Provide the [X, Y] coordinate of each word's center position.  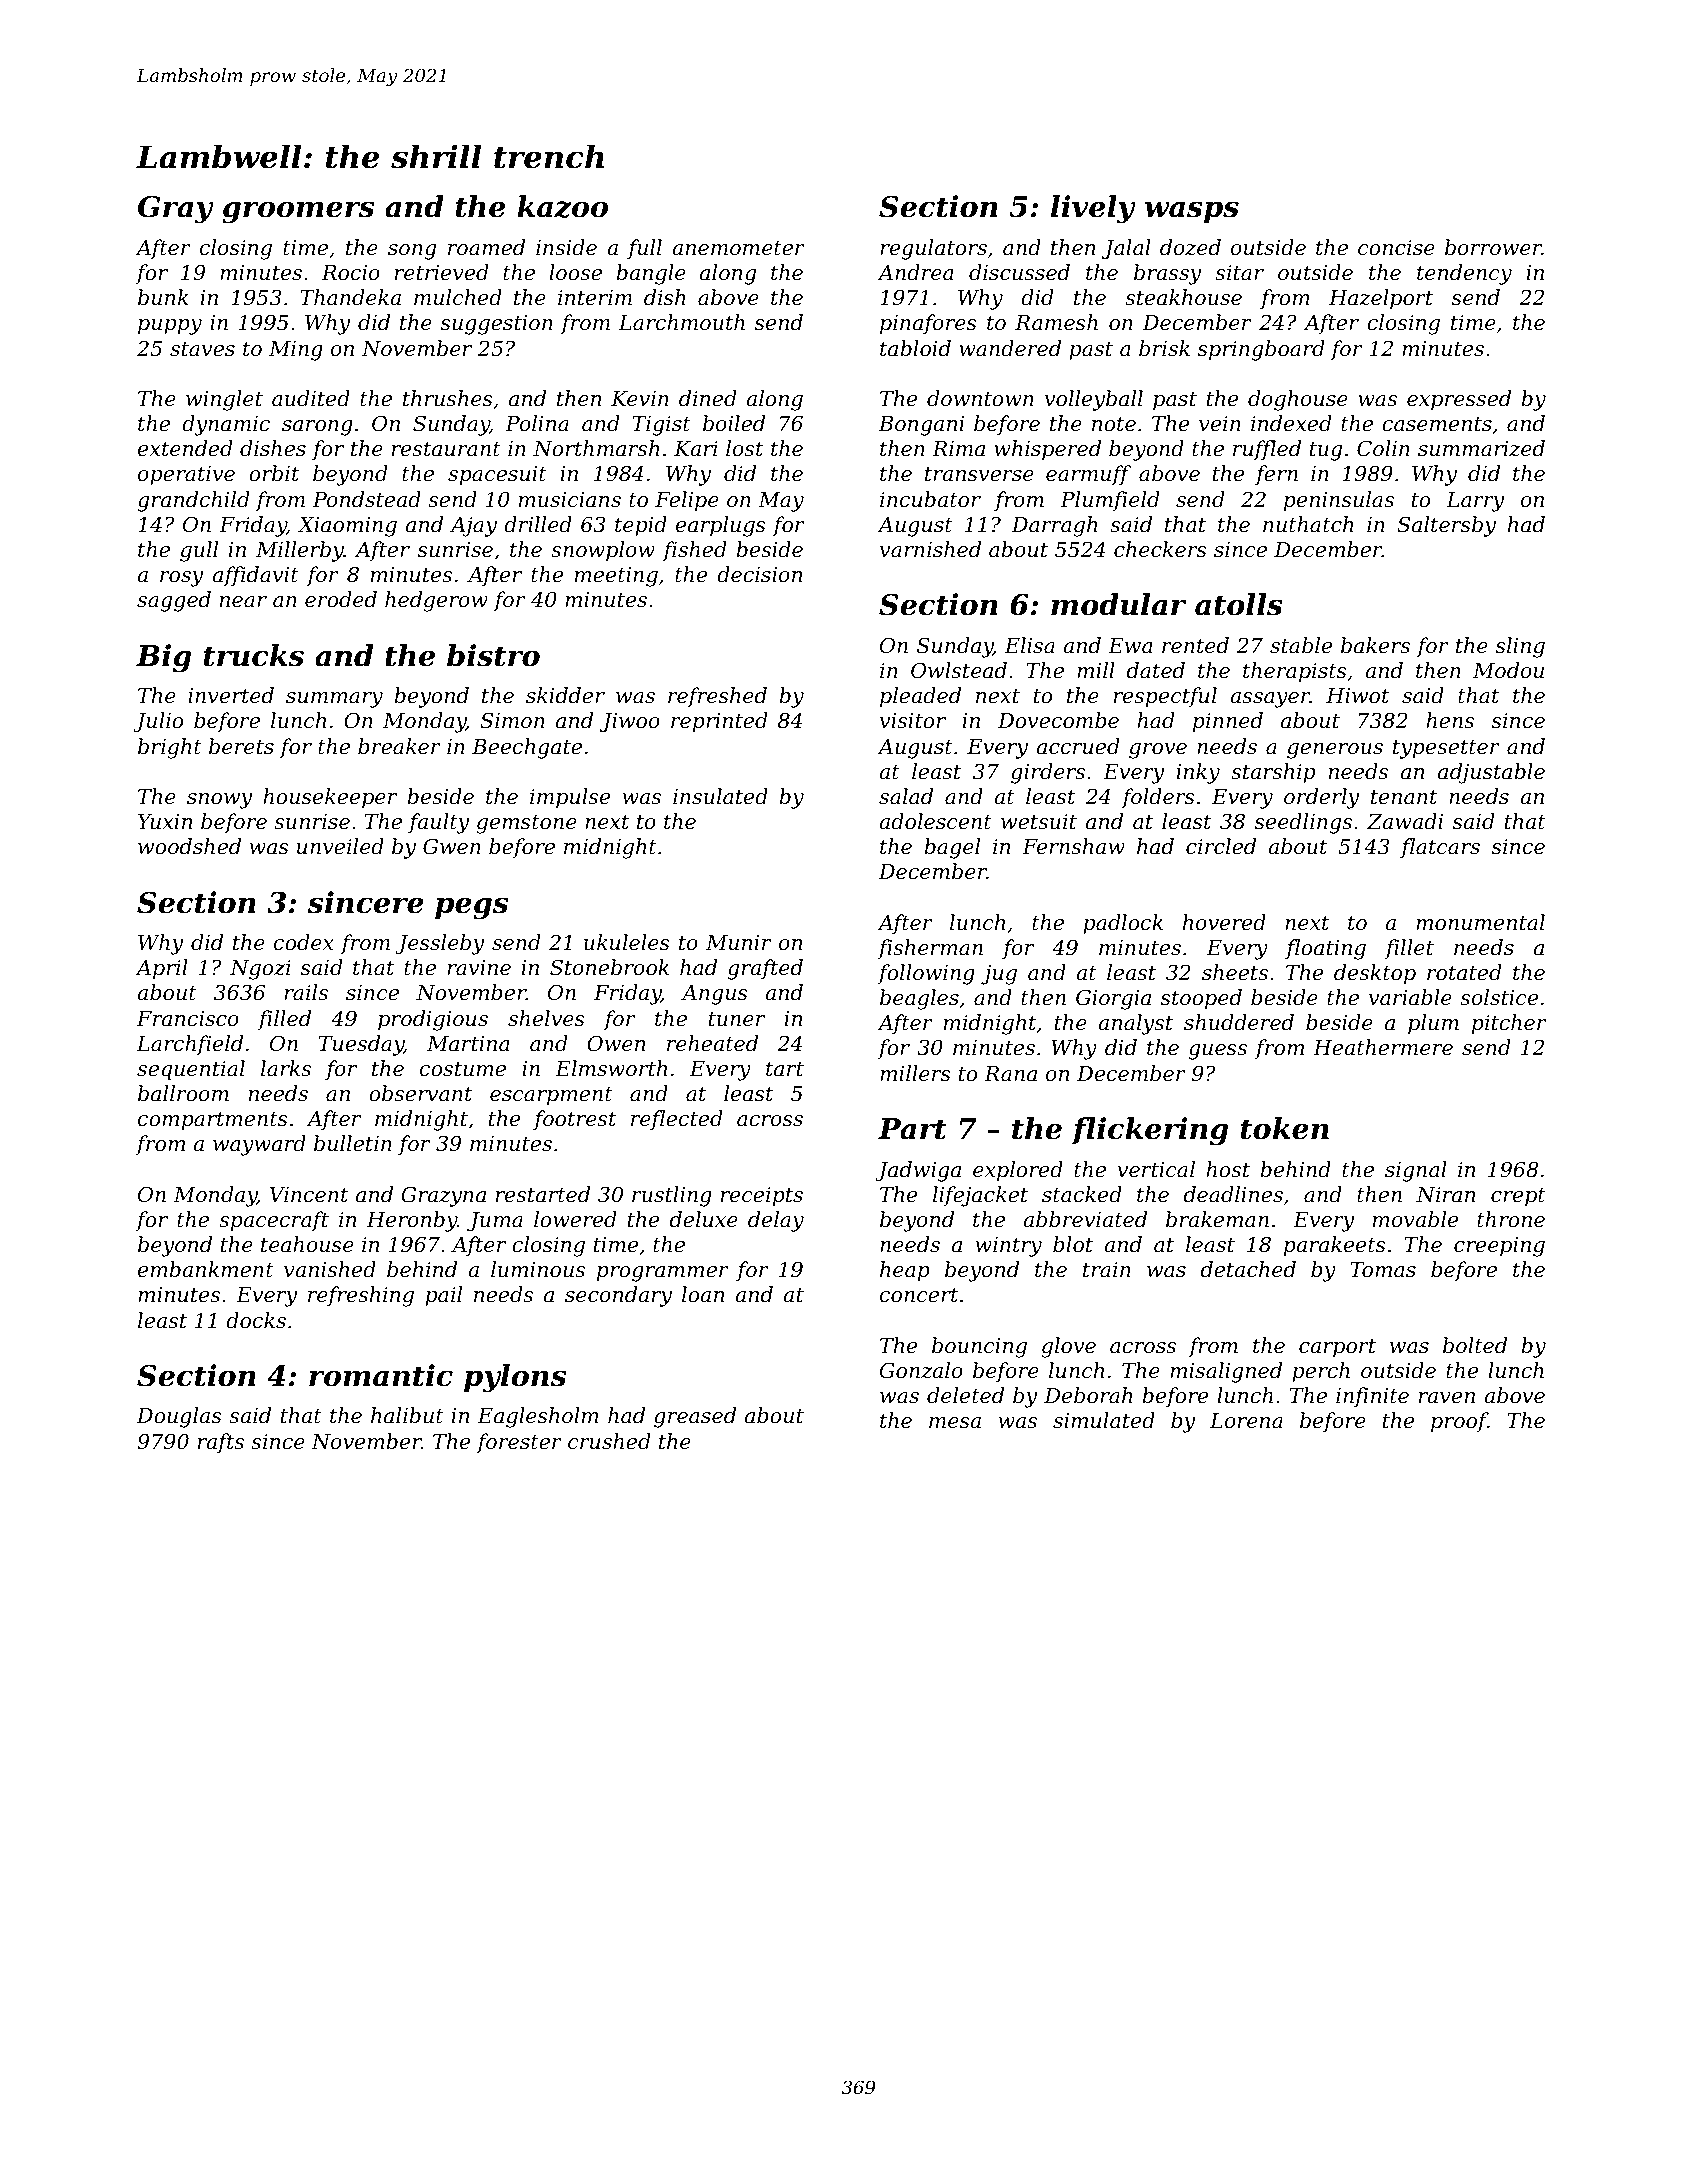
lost [744, 448]
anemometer [738, 248]
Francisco [188, 1019]
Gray [176, 209]
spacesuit [497, 476]
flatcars [1440, 848]
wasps [1192, 212]
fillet [1409, 949]
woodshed [189, 846]
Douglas [179, 1417]
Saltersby [1446, 526]
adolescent [935, 821]
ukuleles [627, 942]
